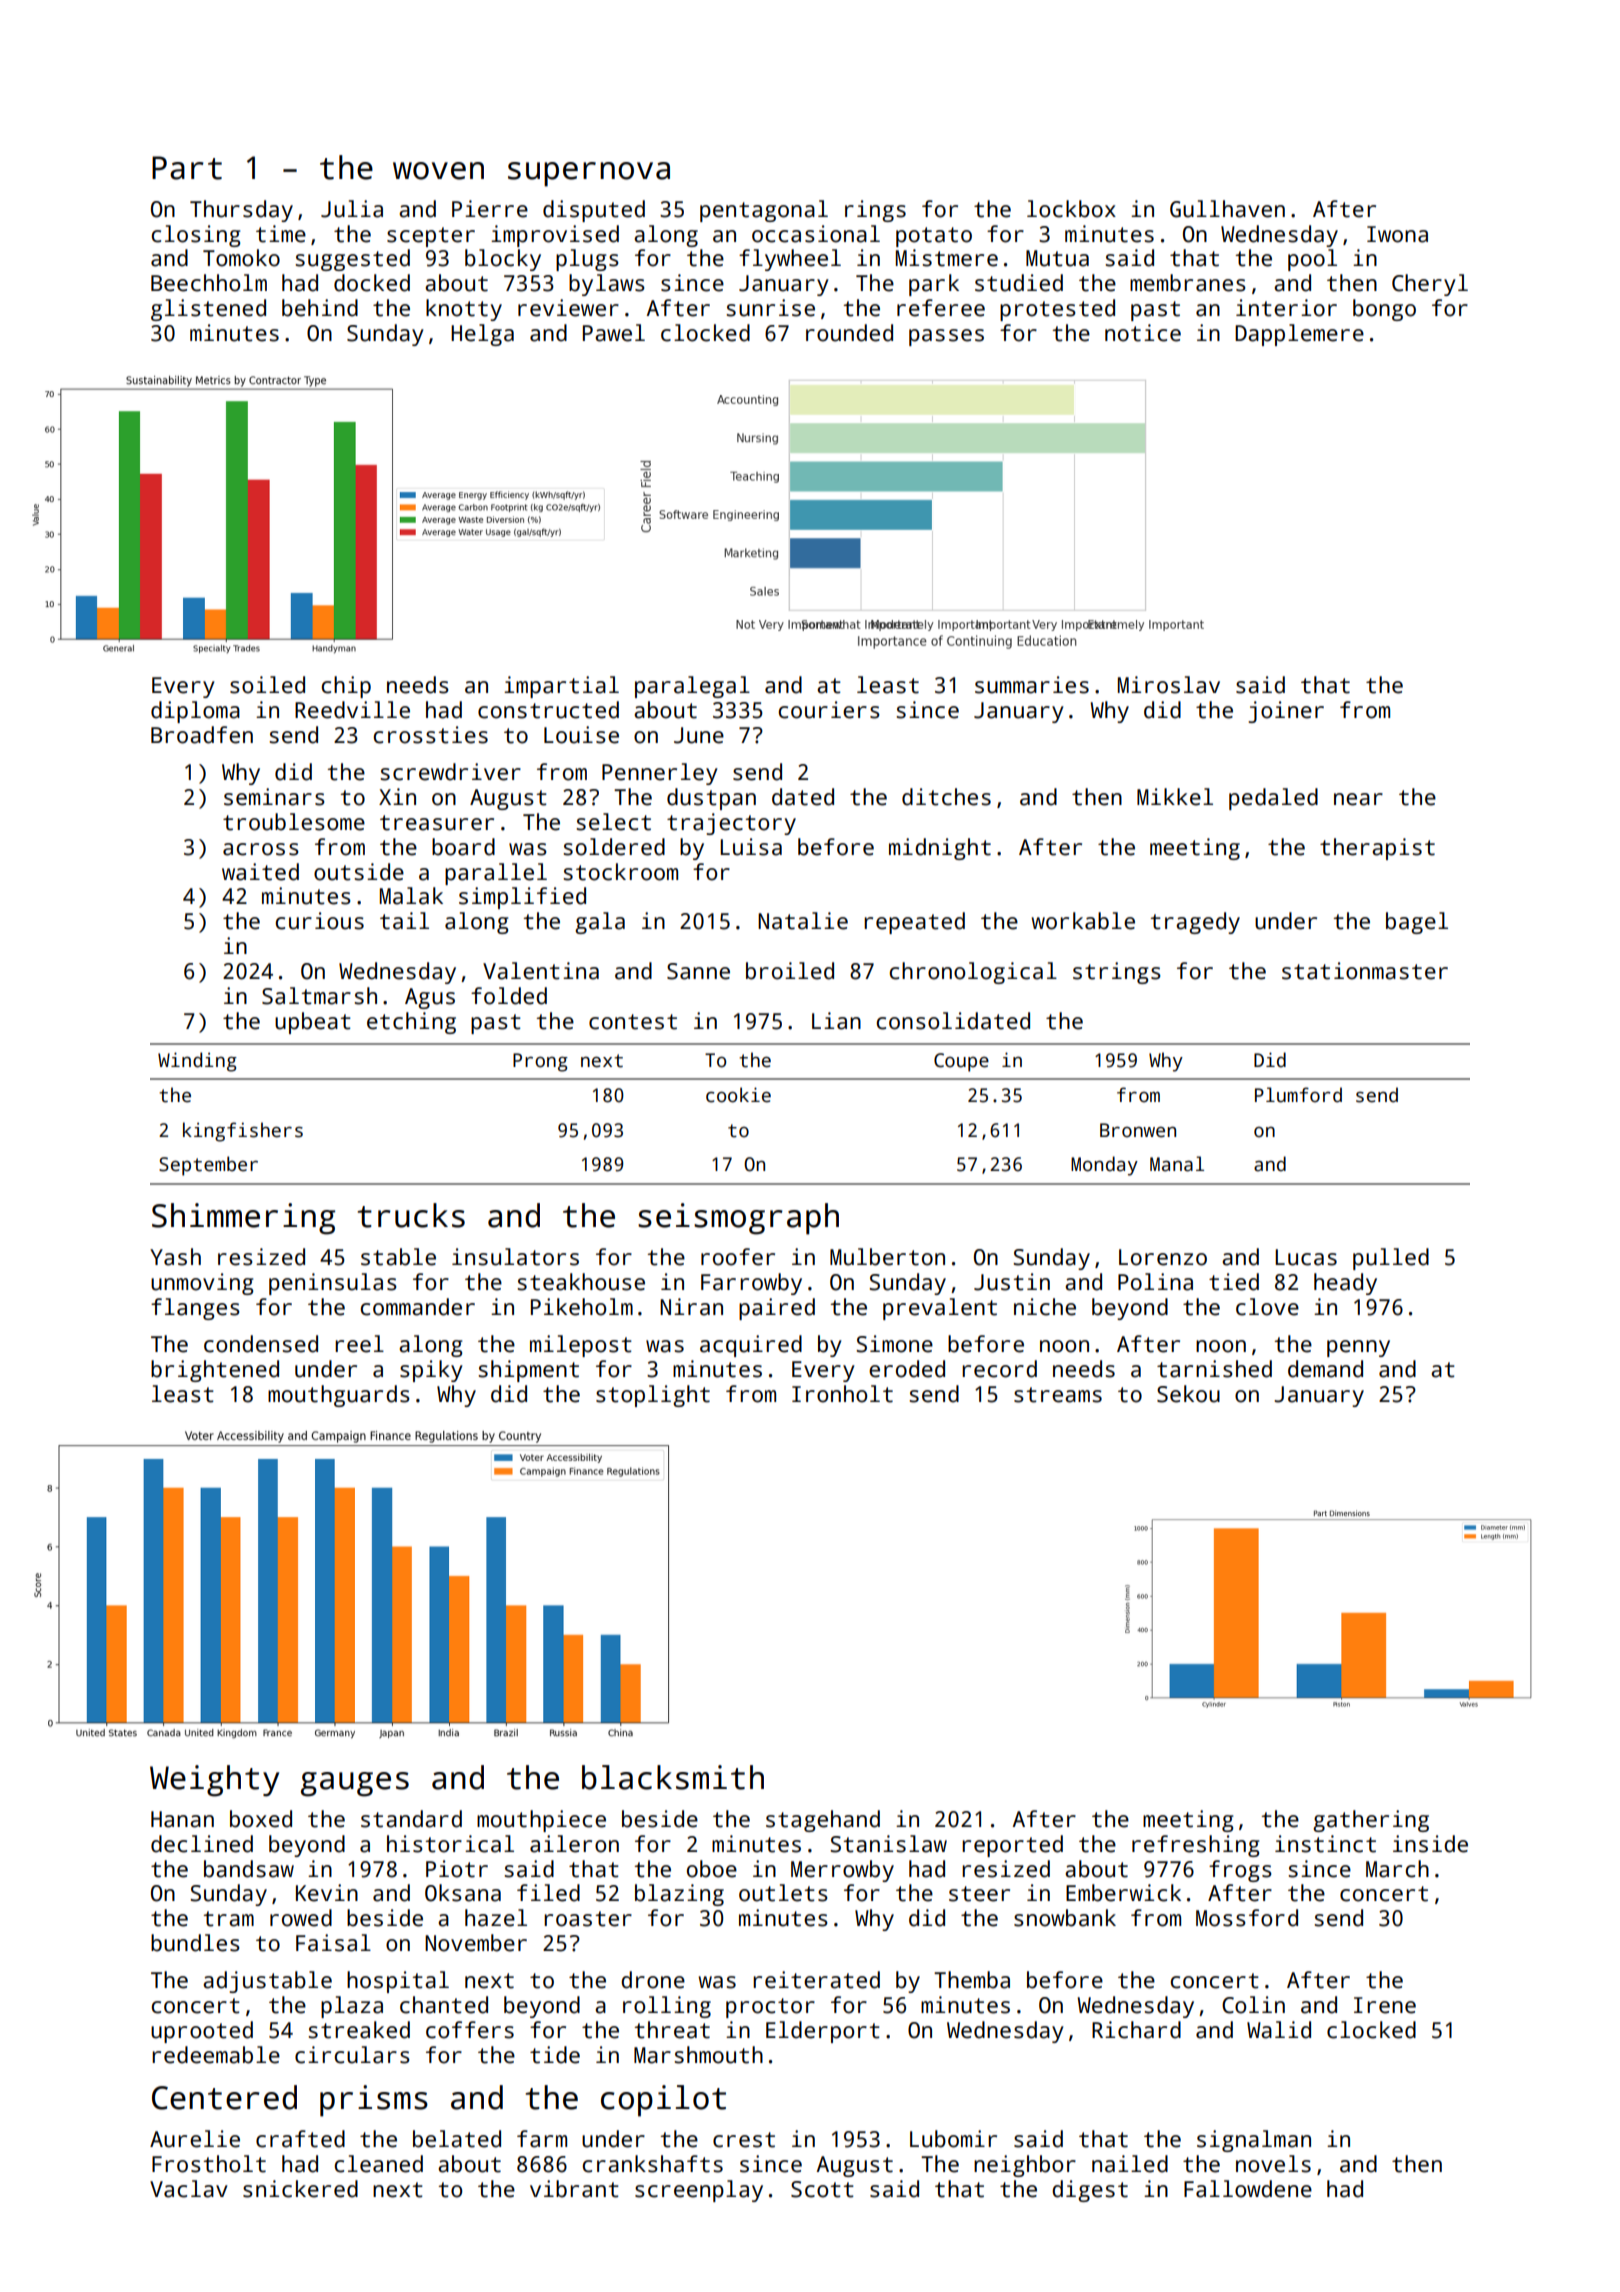  What do you see at coordinates (1365, 971) in the image?
I see `stationmaster` at bounding box center [1365, 971].
